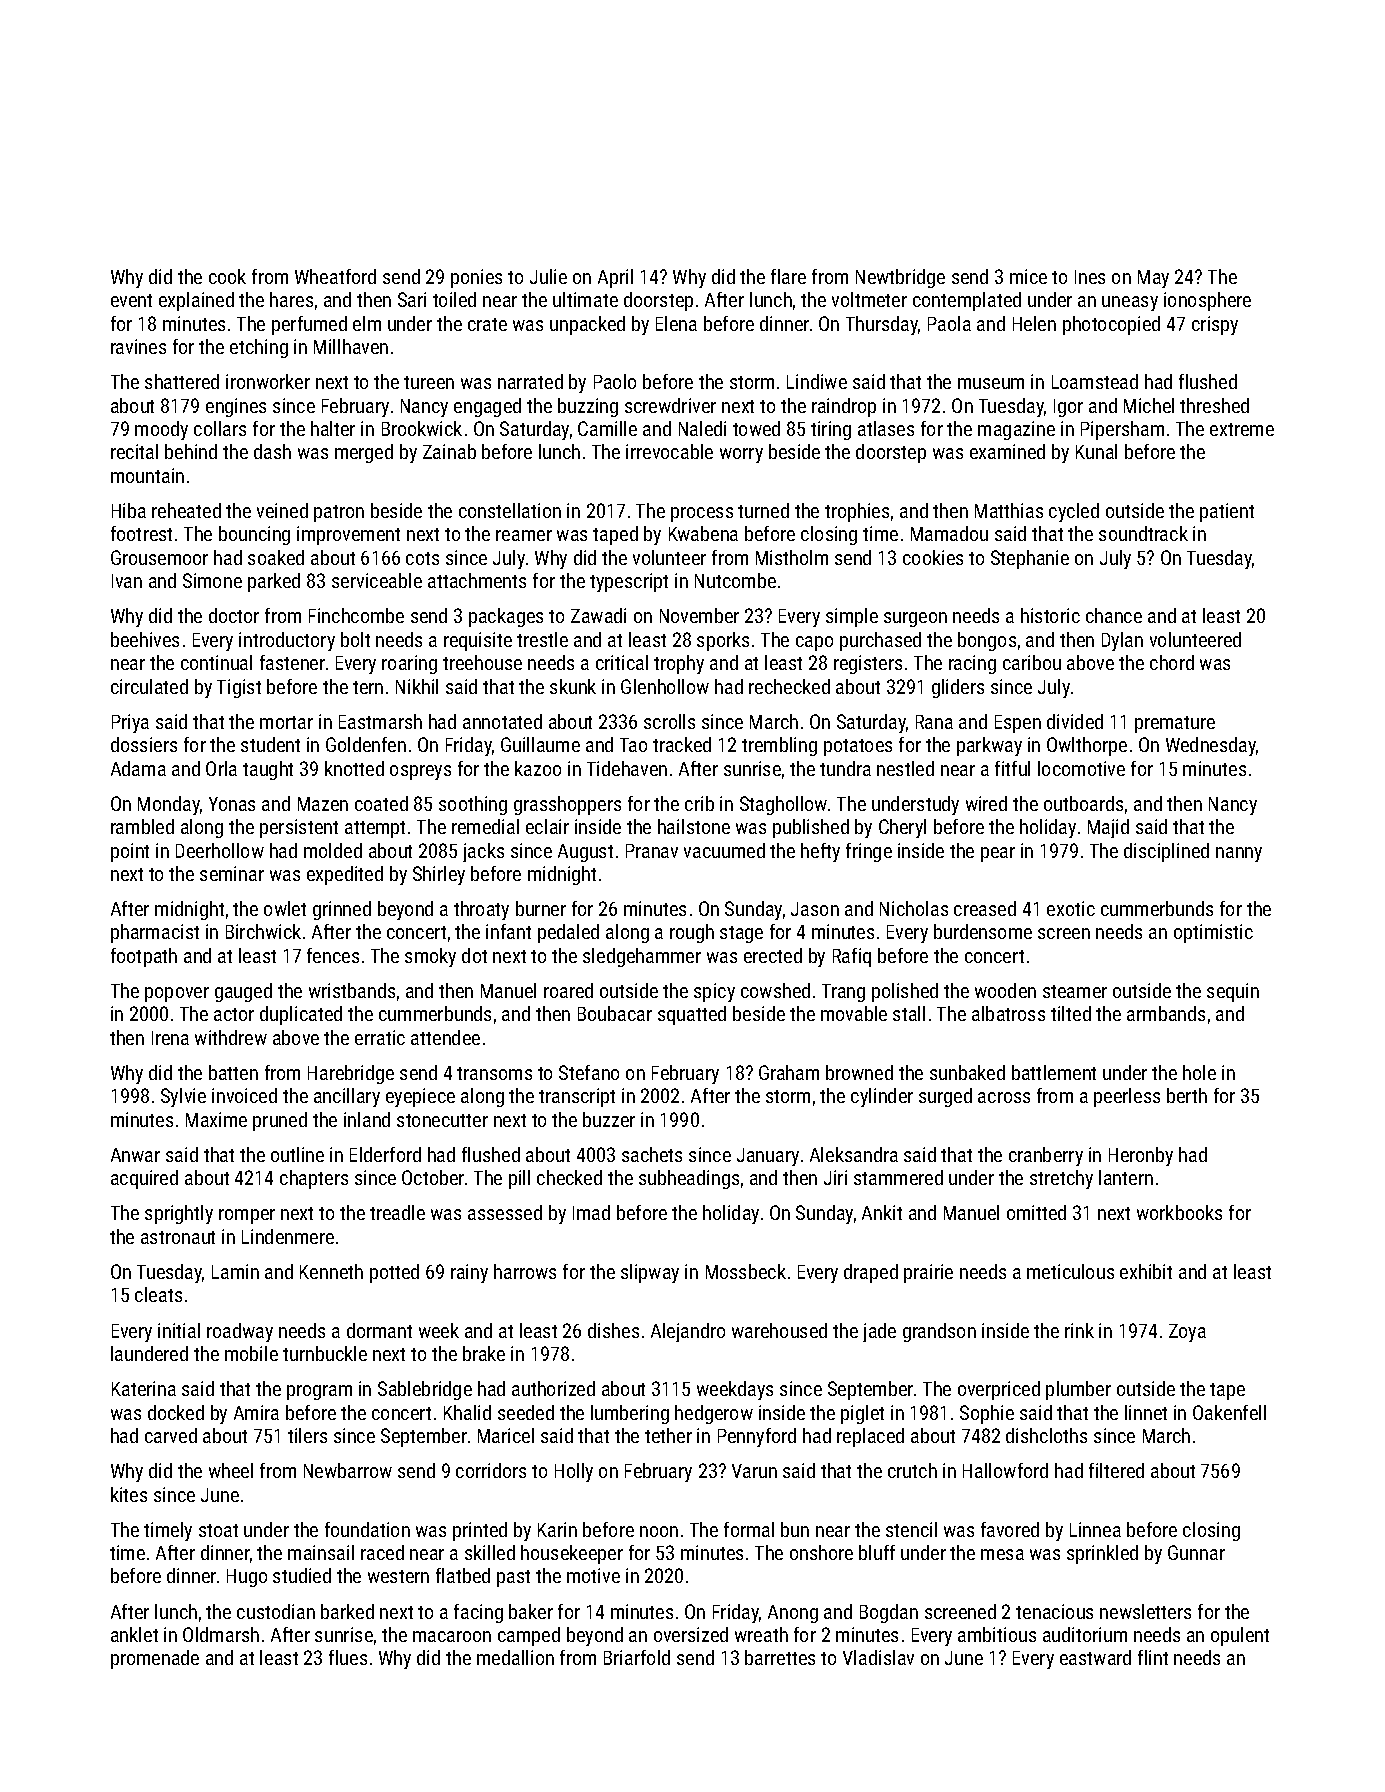  Describe the element at coordinates (741, 934) in the document. I see `stage` at that location.
